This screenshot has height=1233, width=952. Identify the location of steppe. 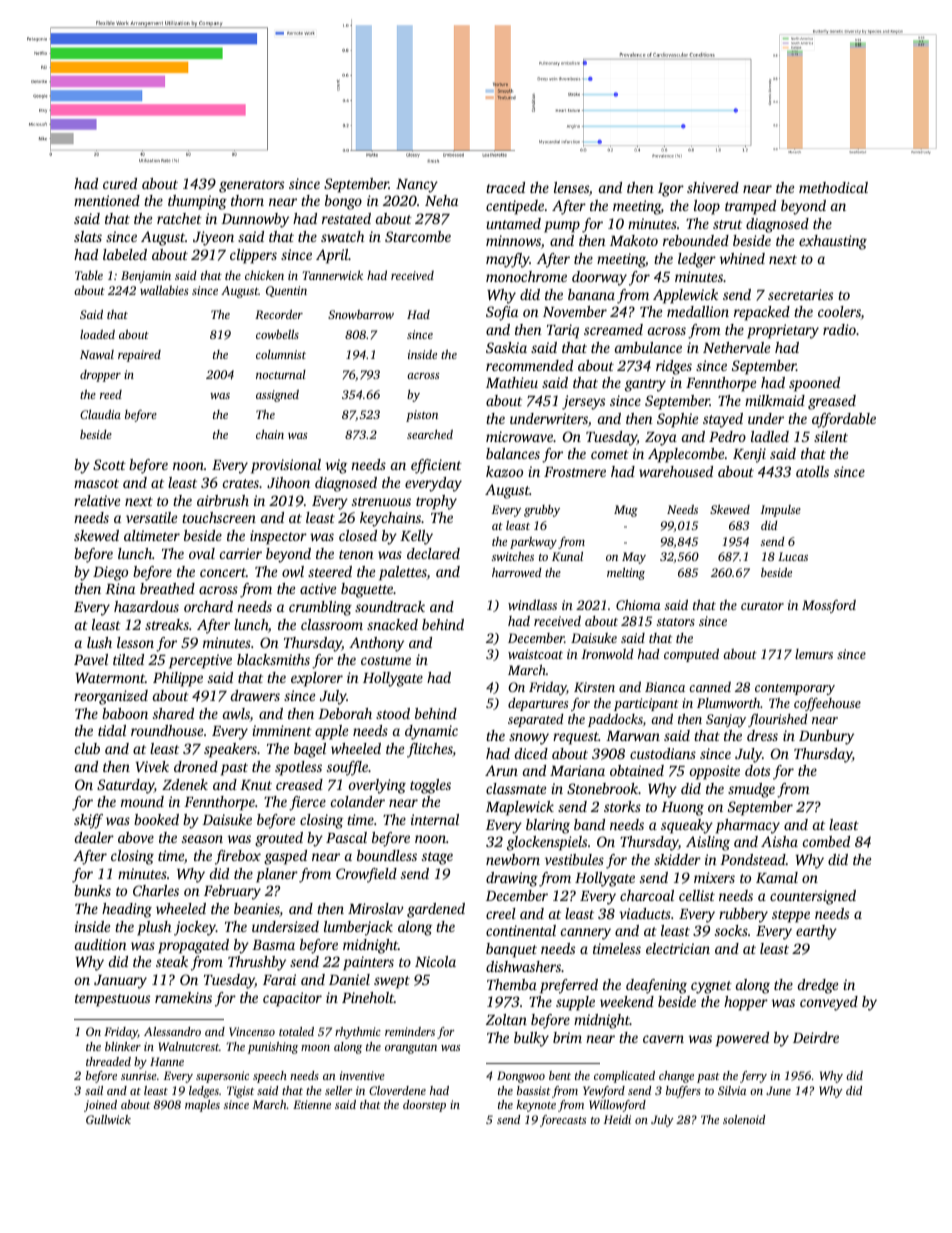
(791, 916).
